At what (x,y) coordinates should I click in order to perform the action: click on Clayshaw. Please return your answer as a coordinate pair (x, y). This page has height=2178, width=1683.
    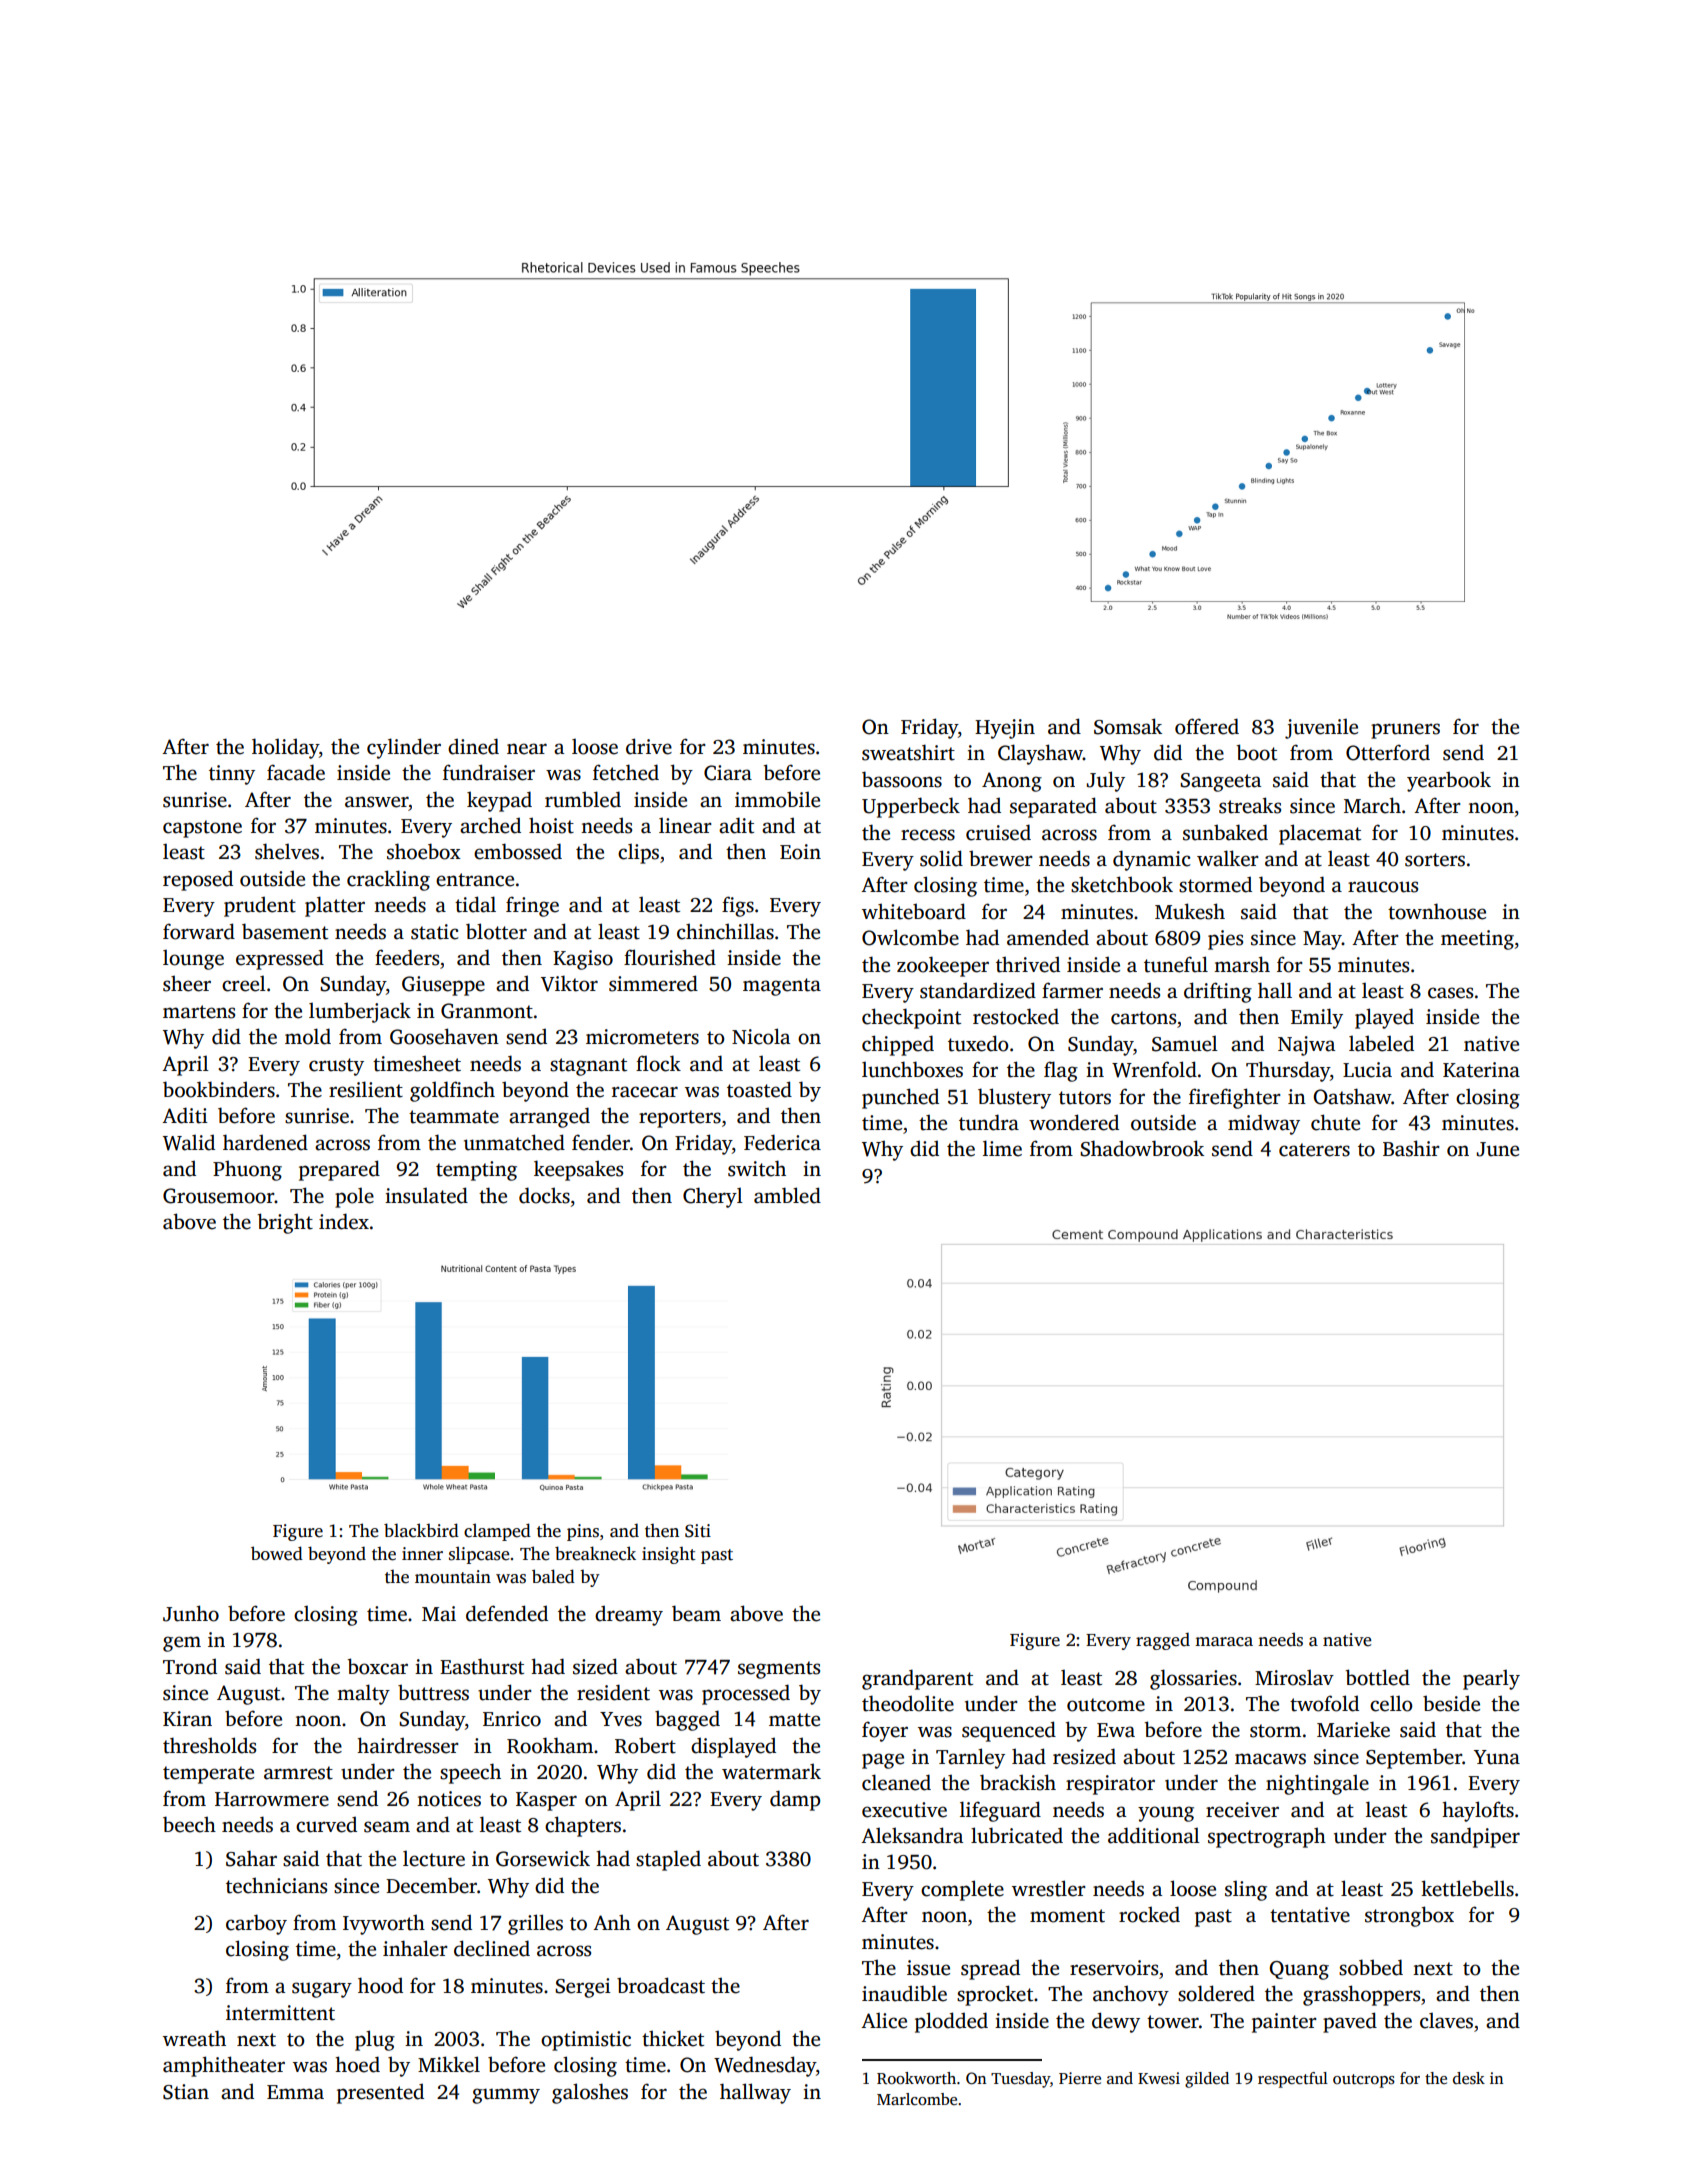
    Looking at the image, I should click on (1040, 754).
